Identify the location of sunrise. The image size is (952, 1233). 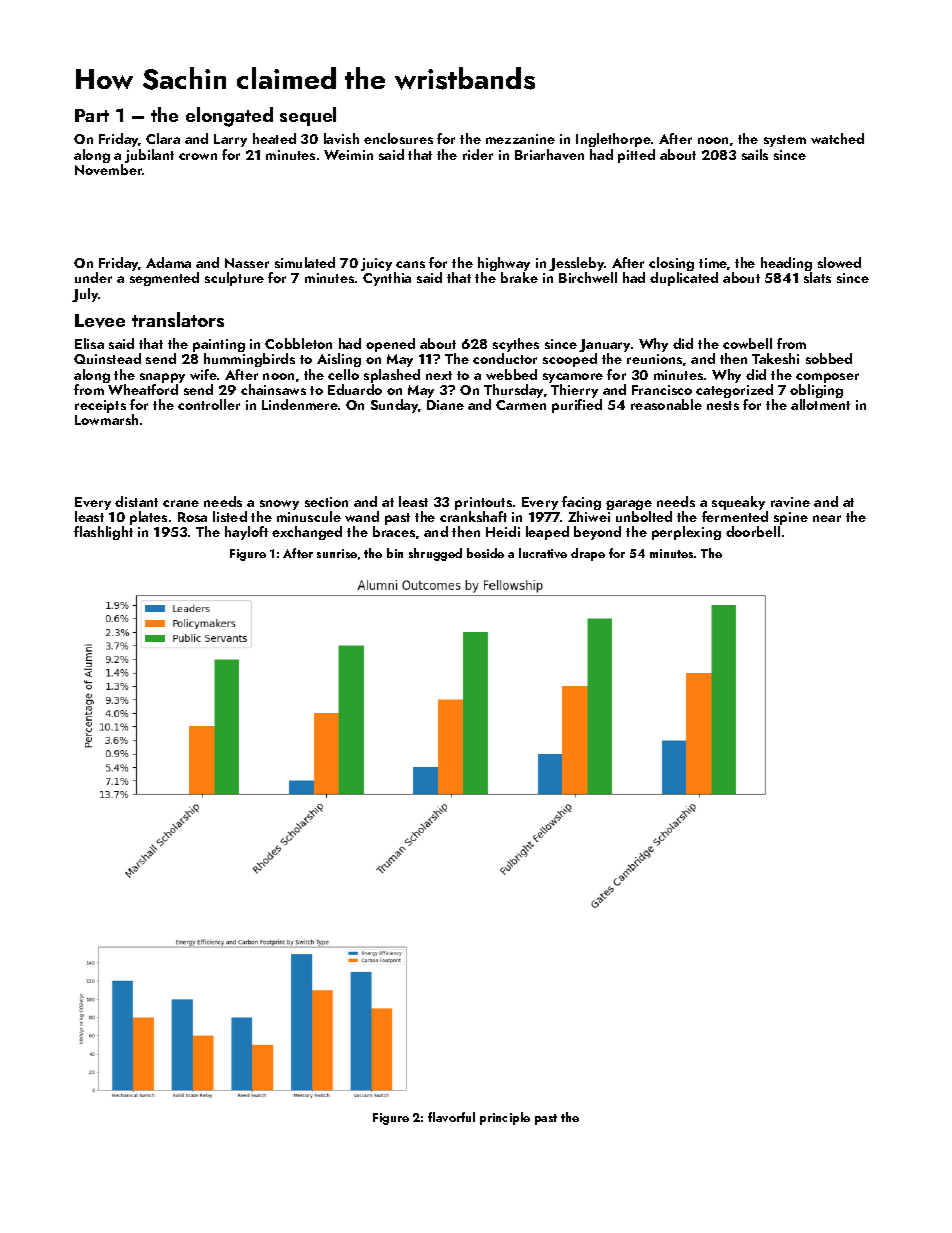
(337, 553).
